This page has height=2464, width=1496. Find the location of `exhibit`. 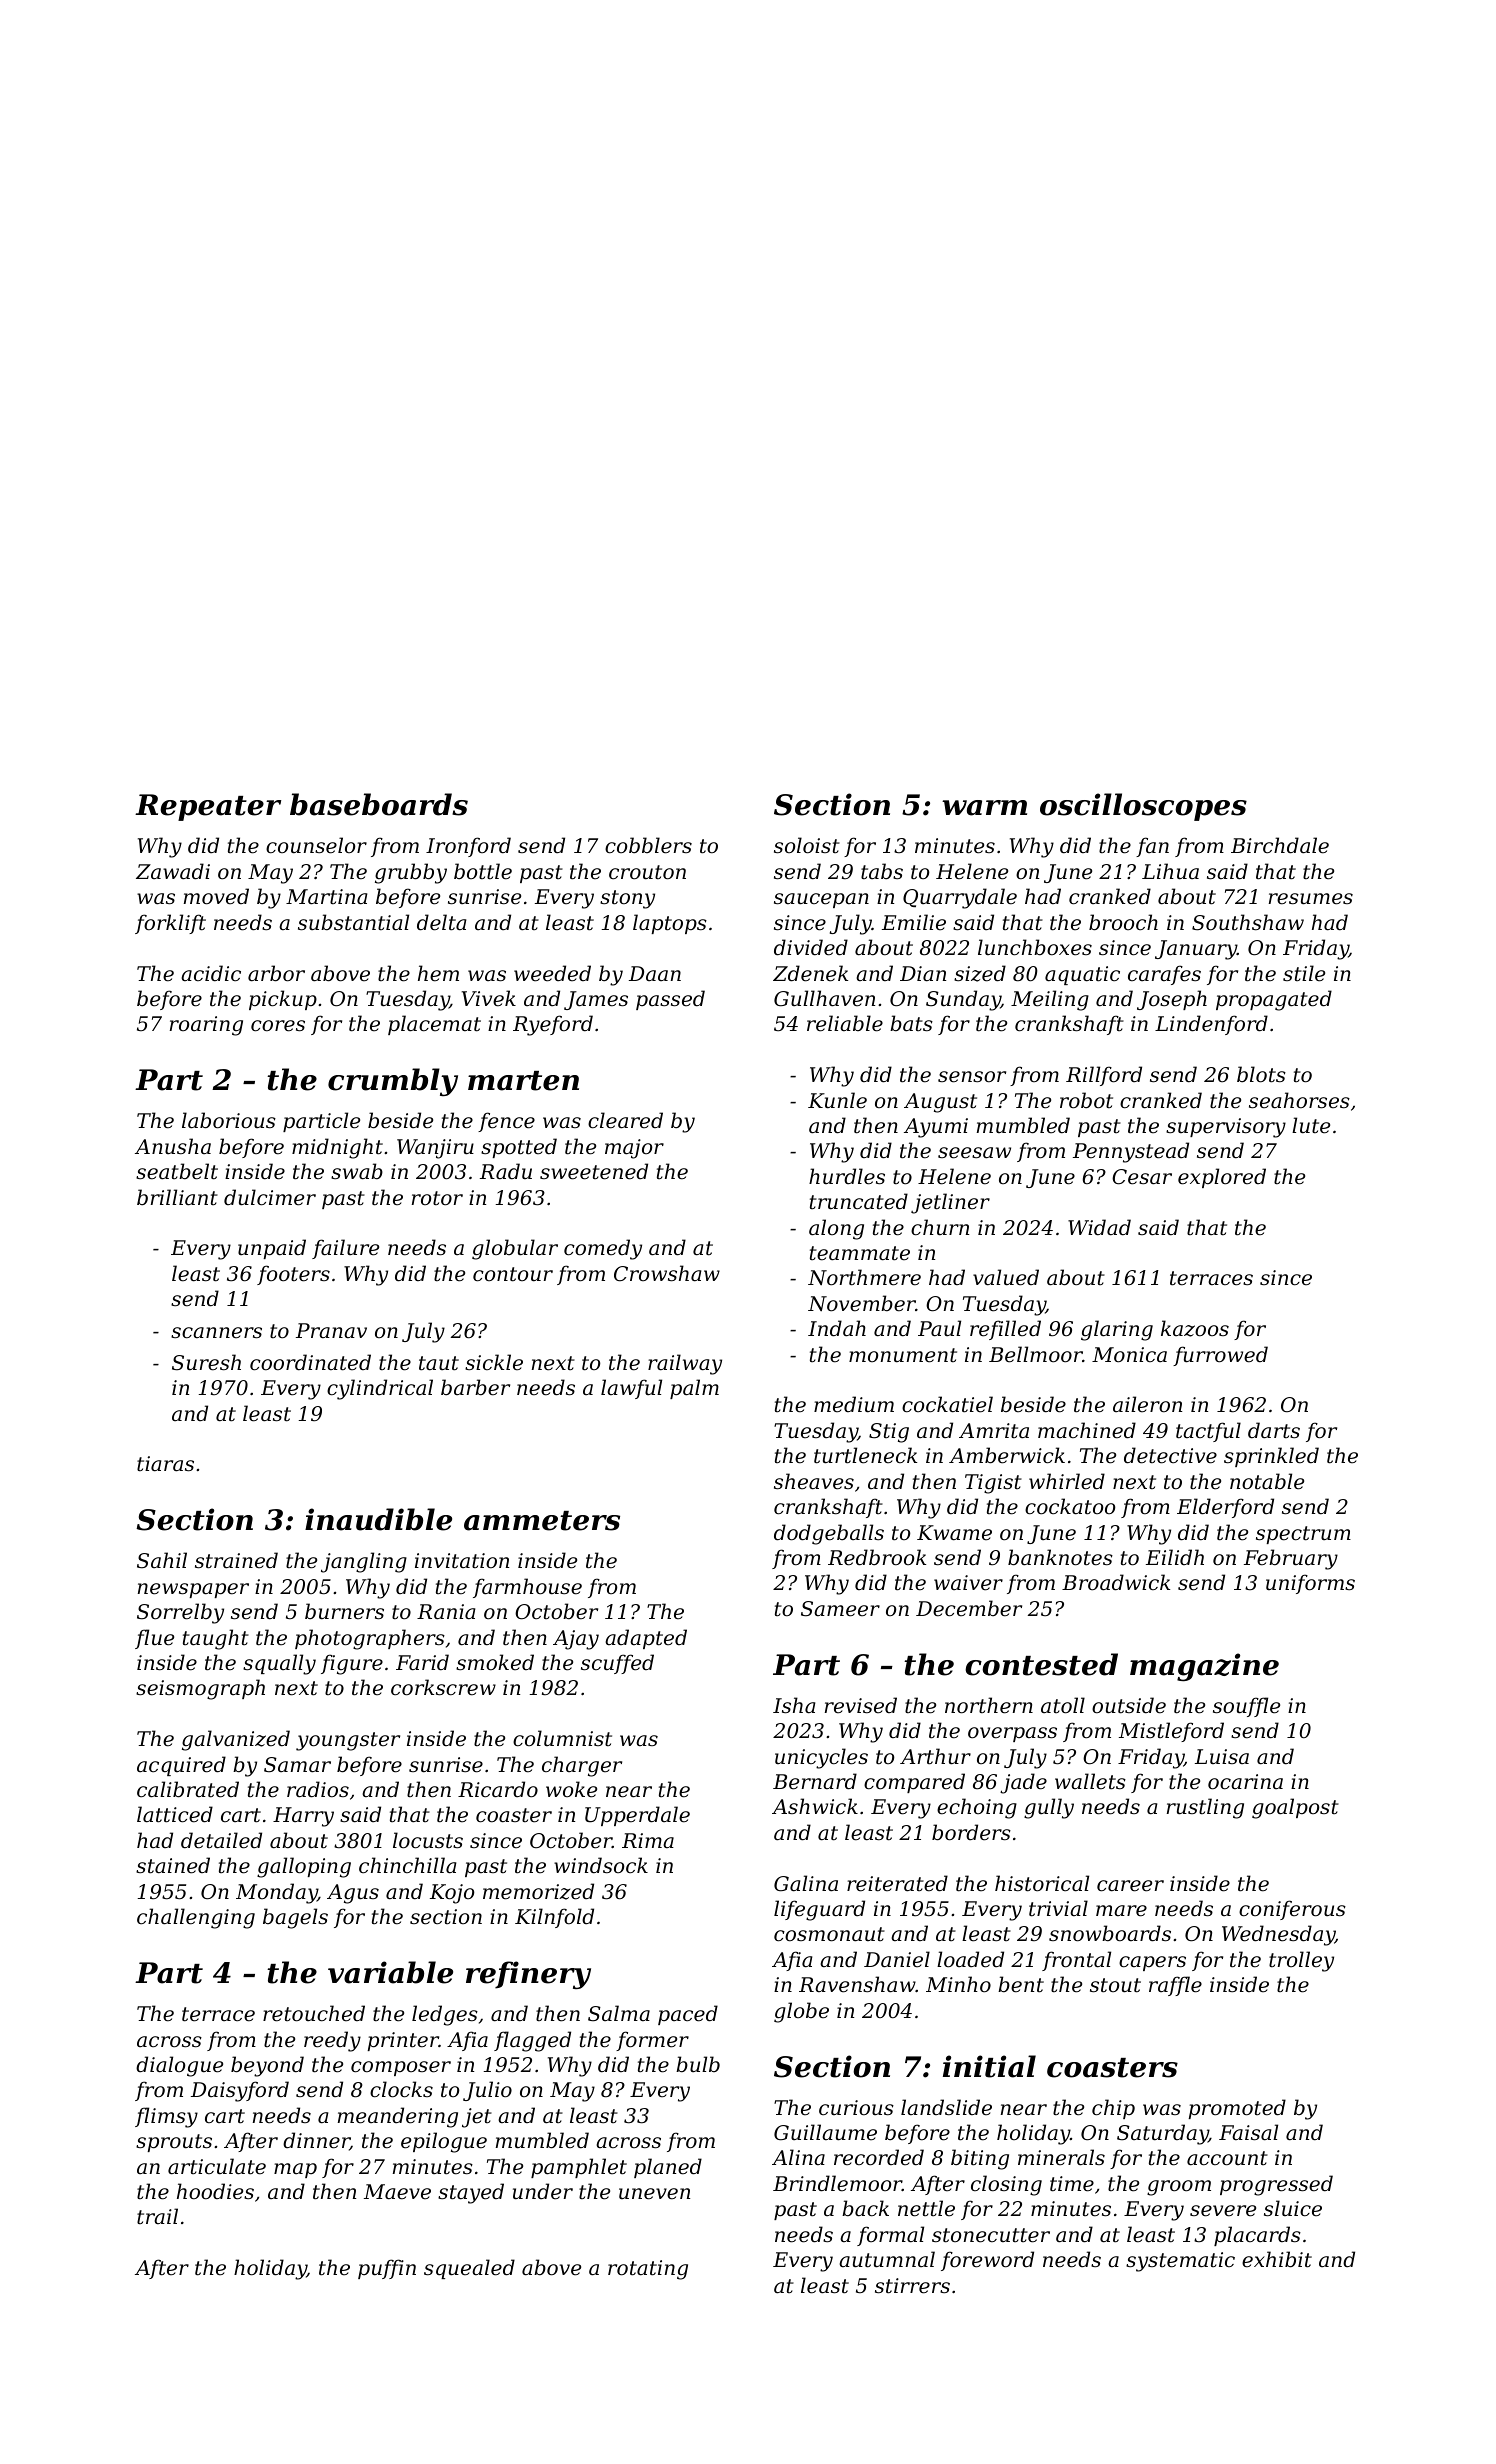

exhibit is located at coordinates (1277, 2259).
